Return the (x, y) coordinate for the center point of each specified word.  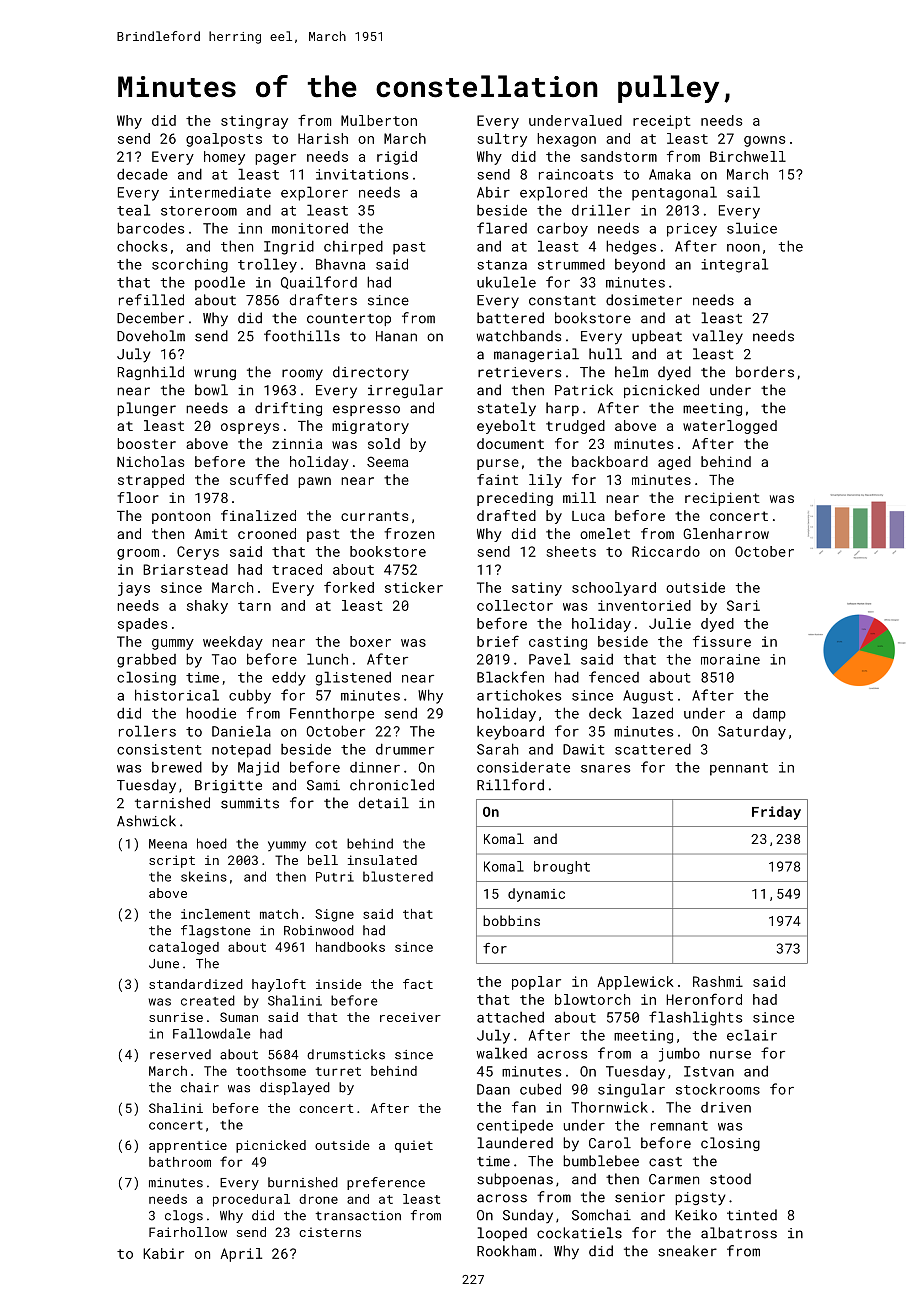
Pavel (549, 659)
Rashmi (718, 981)
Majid (258, 769)
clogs (184, 1216)
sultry (502, 140)
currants (374, 516)
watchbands (519, 336)
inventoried (644, 605)
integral (734, 265)
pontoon (181, 517)
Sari (743, 605)
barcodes (150, 228)
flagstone (216, 931)
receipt (662, 122)
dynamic (536, 895)
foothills (302, 336)
